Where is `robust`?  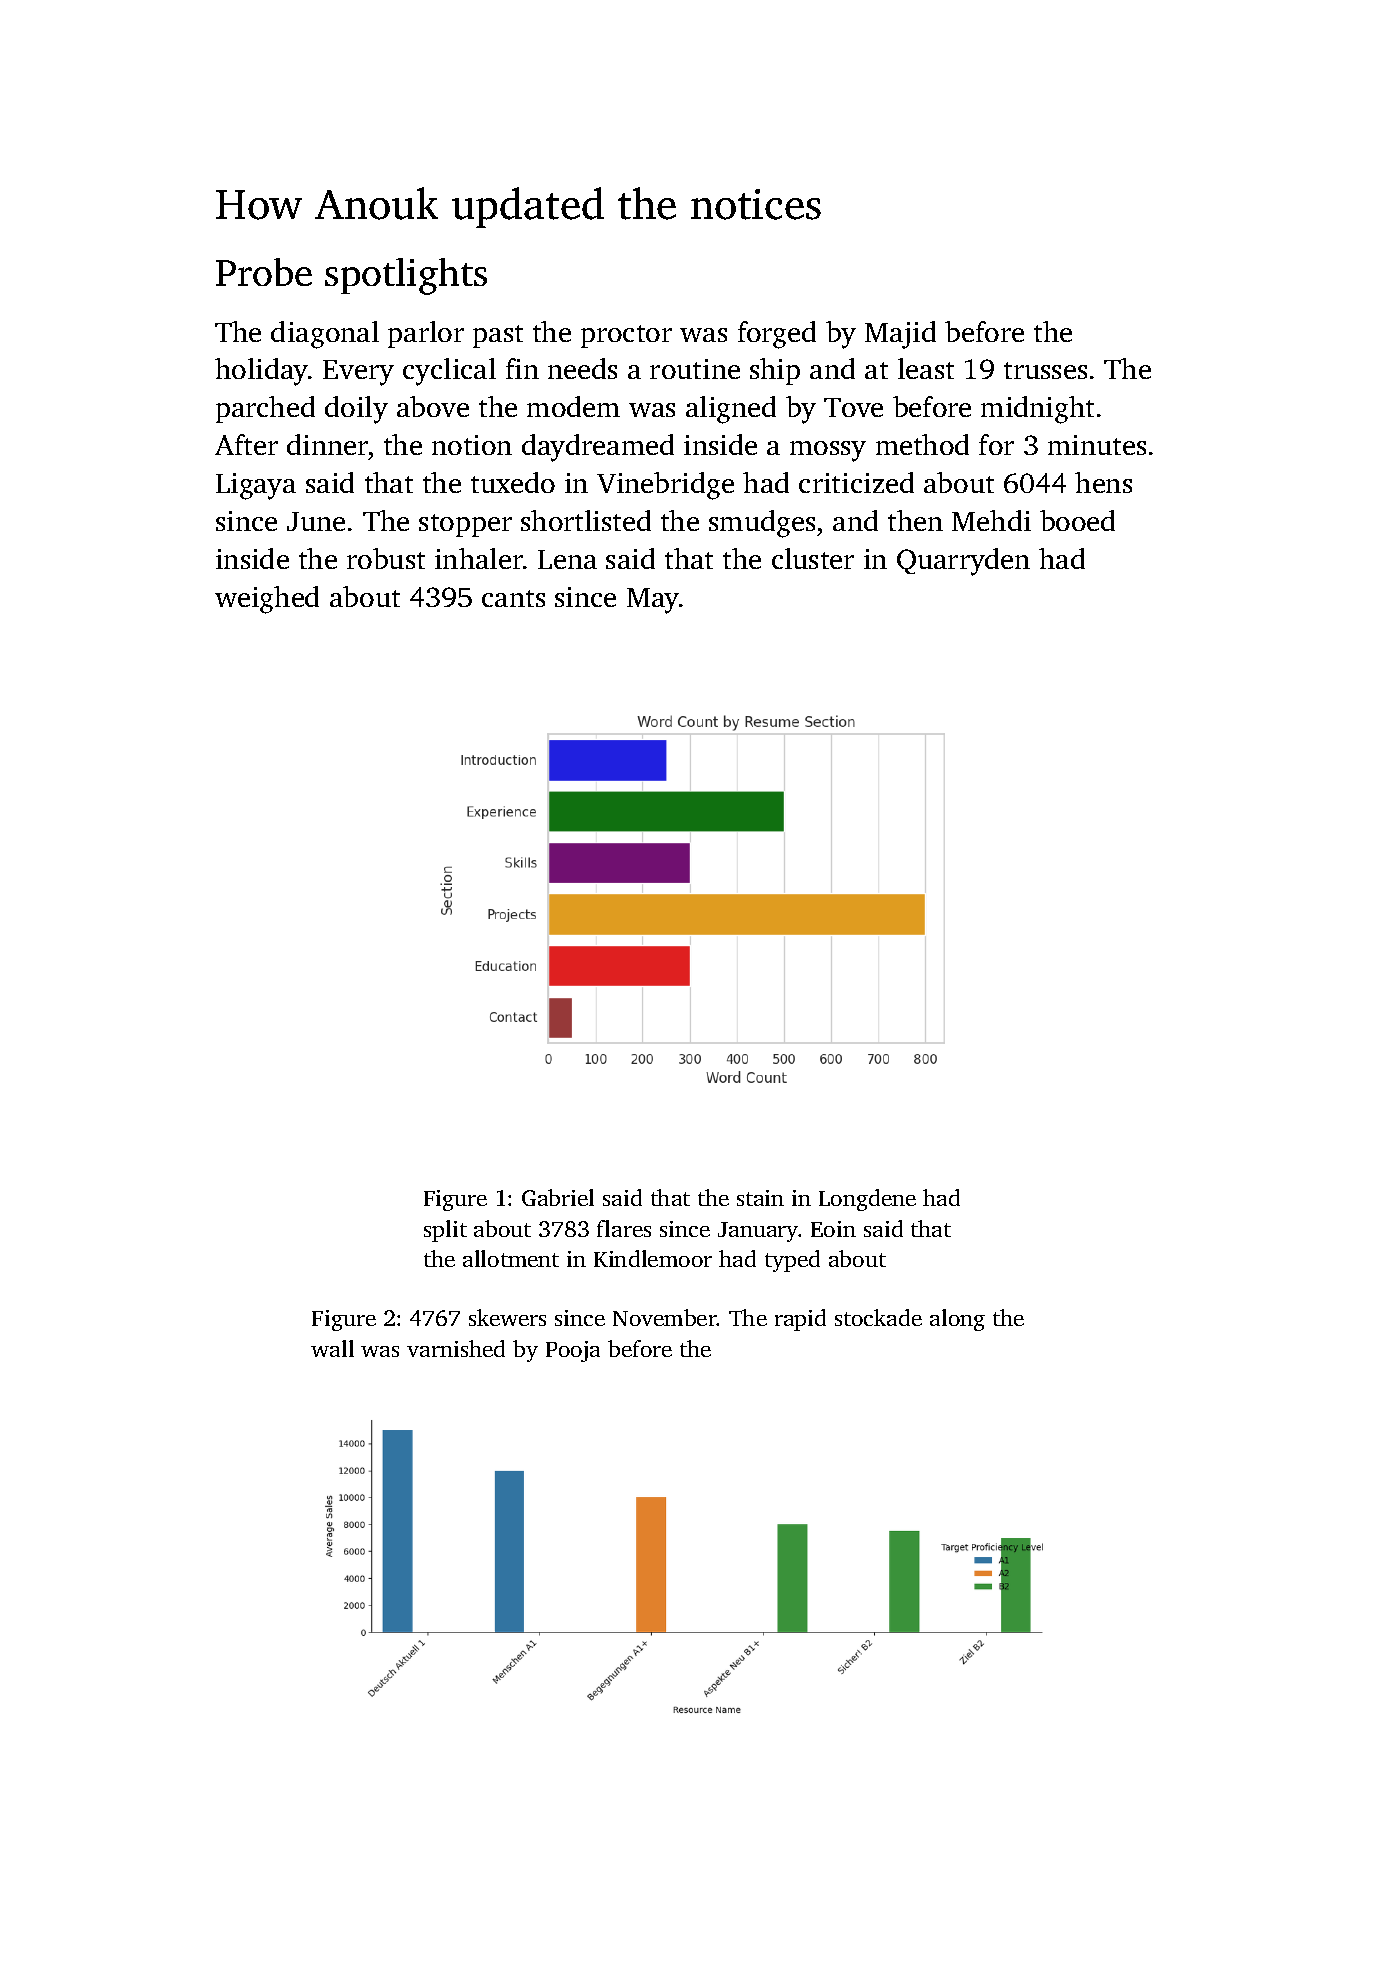
robust is located at coordinates (386, 558).
